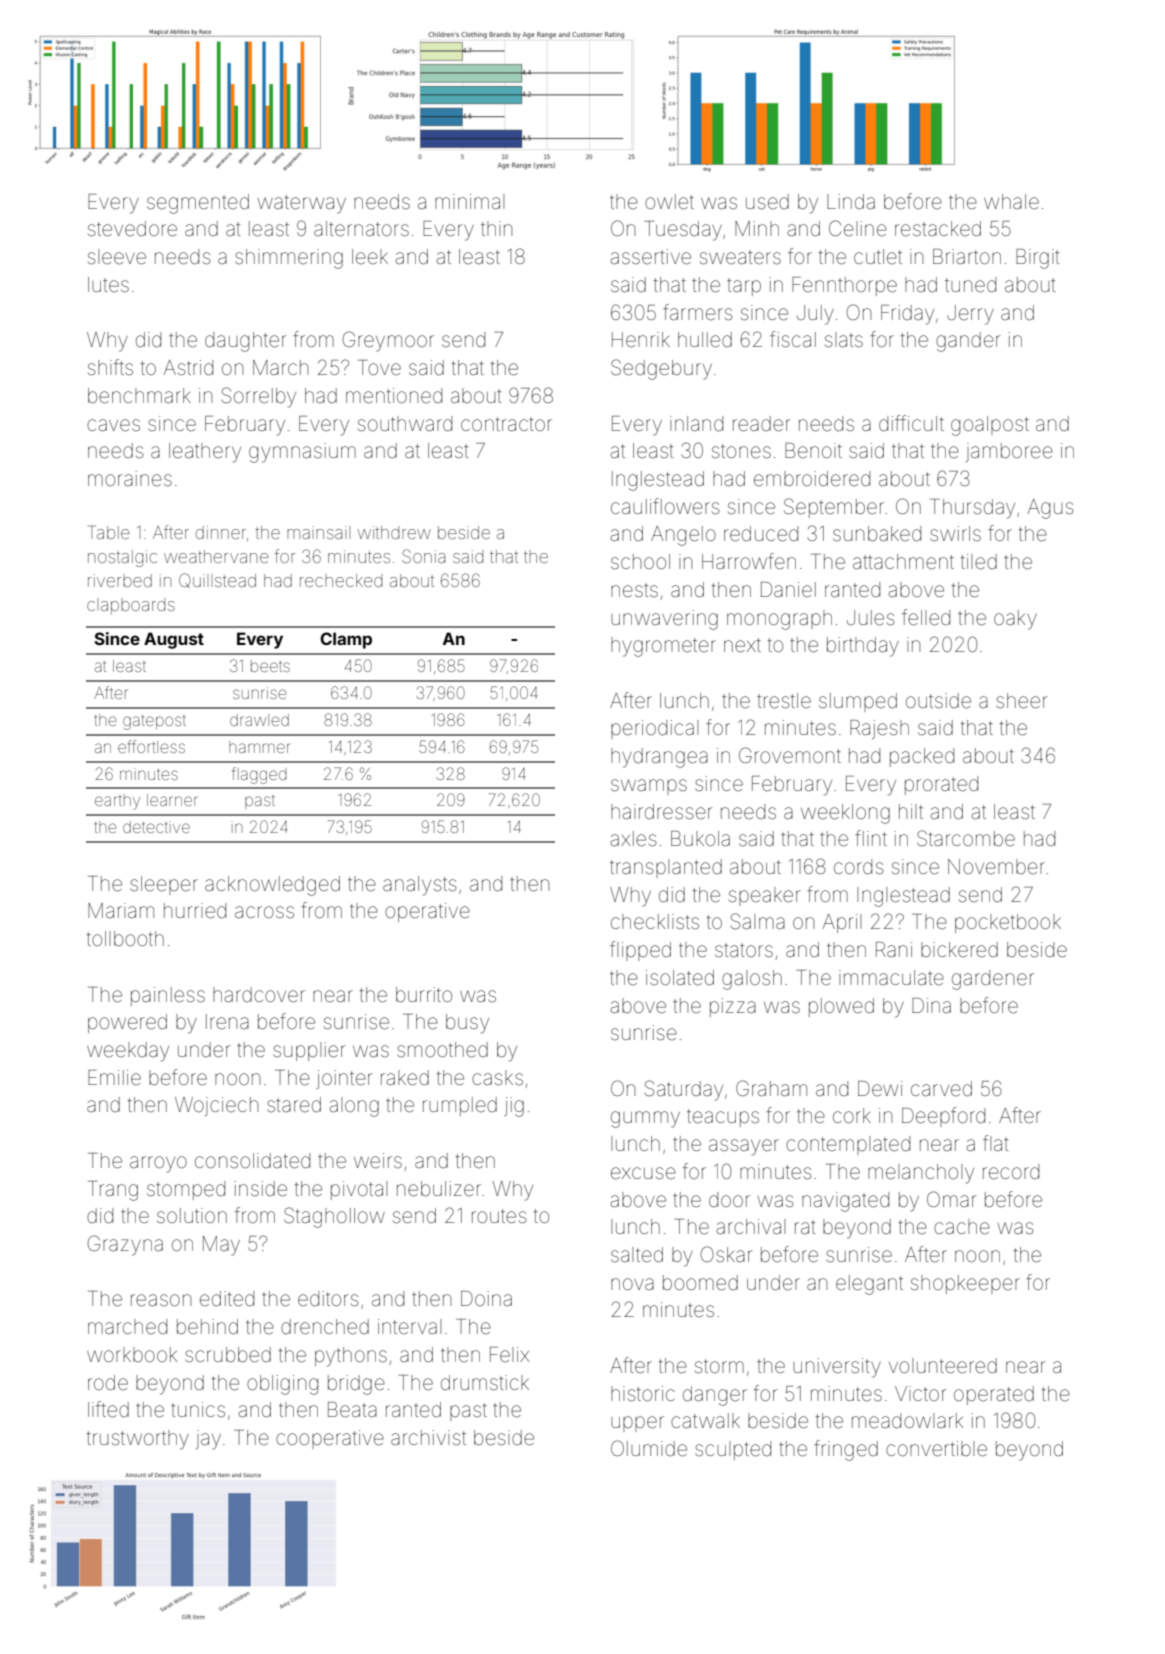  I want to click on teacups, so click(723, 1118).
